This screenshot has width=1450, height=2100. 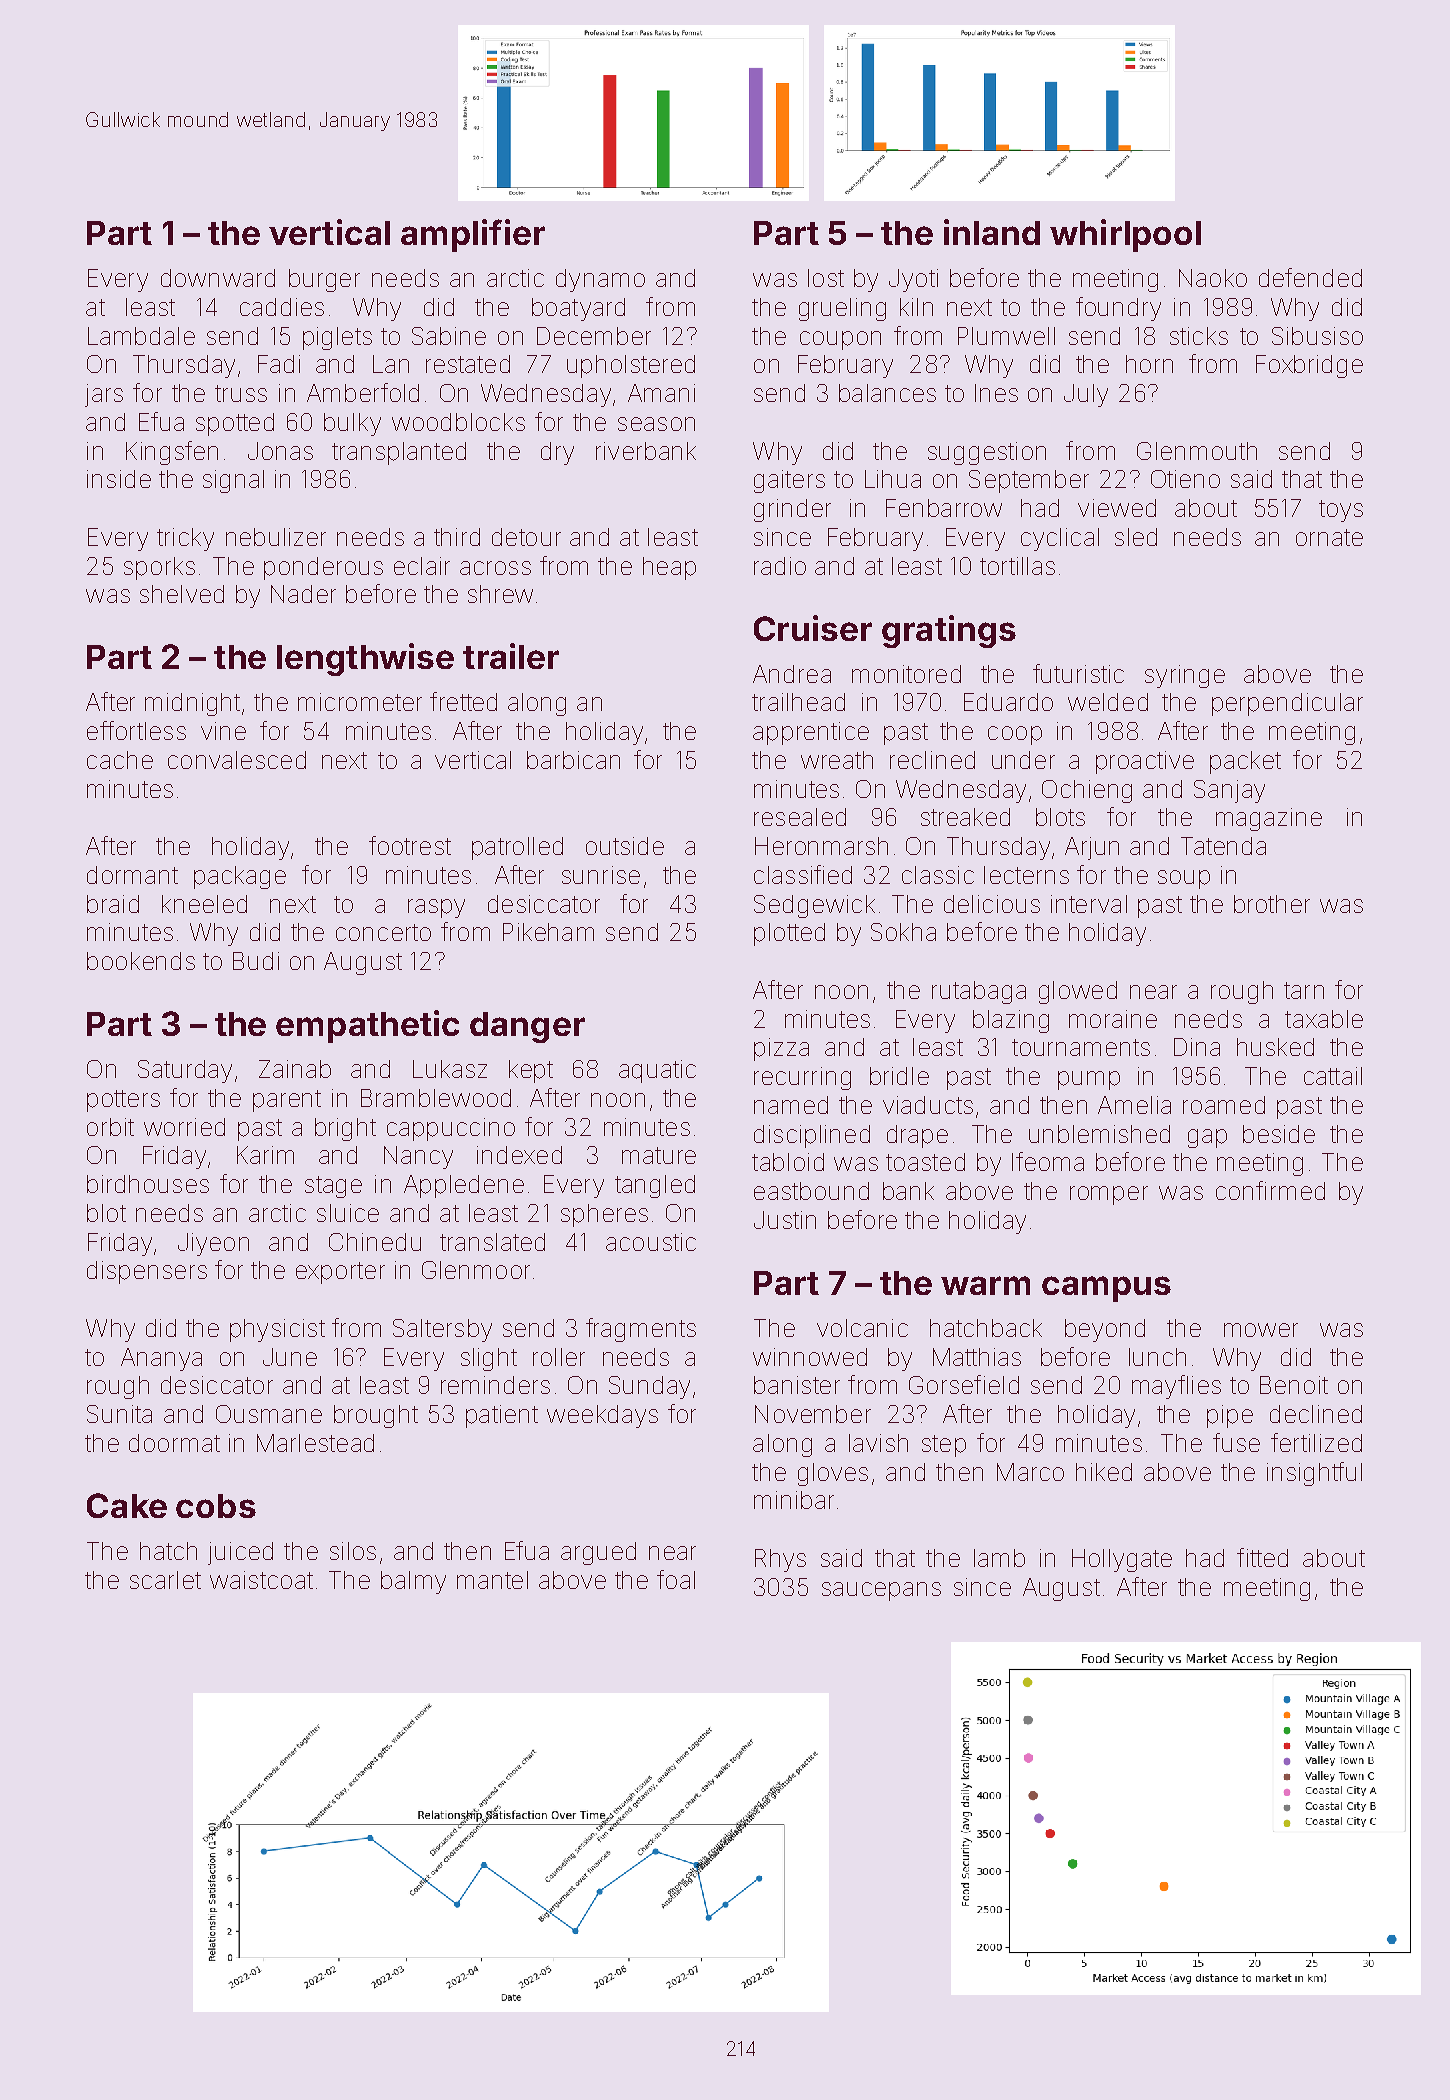 I want to click on Zainab, so click(x=295, y=1069).
